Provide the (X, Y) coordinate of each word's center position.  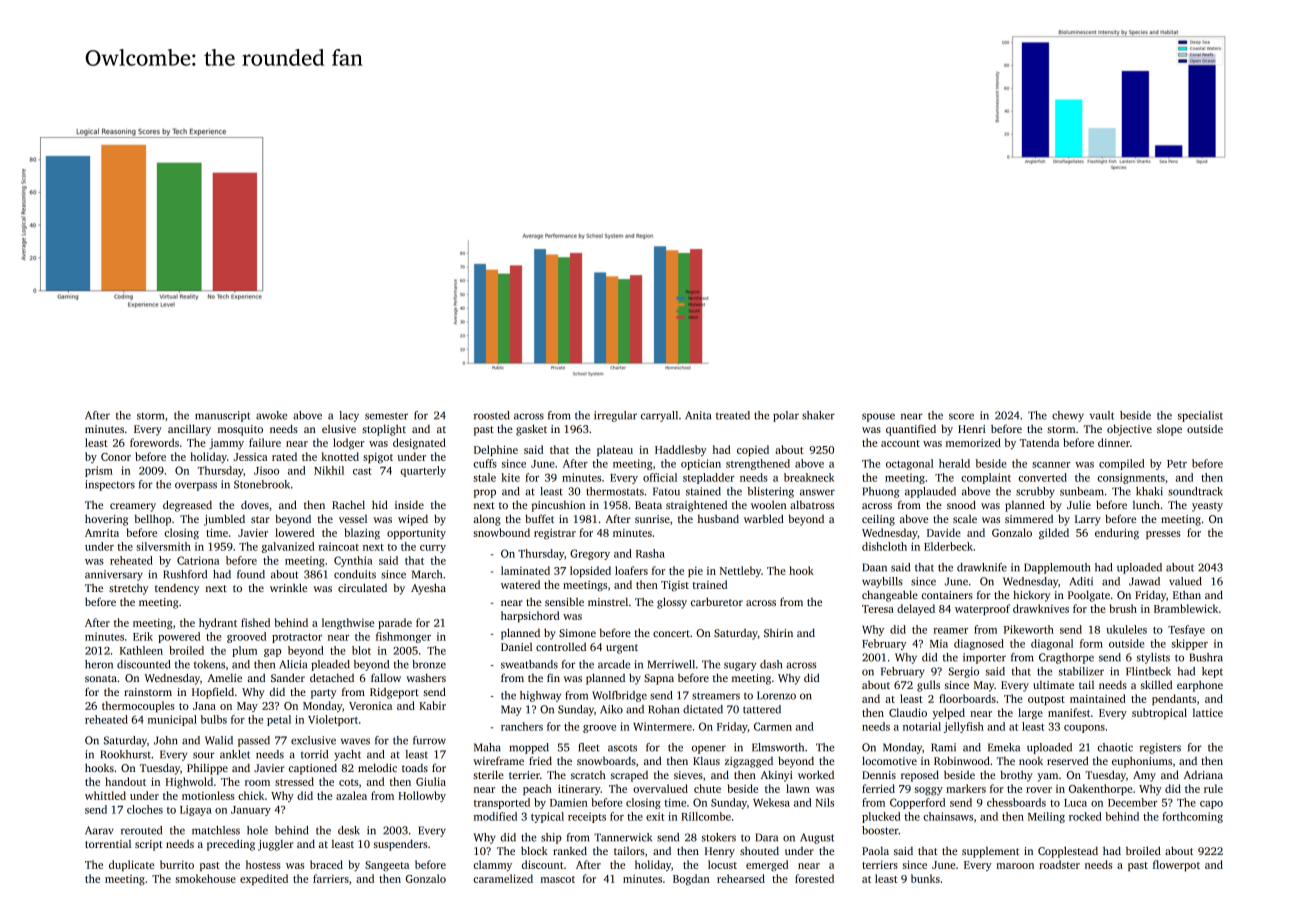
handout (125, 781)
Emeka (1004, 747)
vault (1102, 415)
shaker (818, 415)
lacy (349, 416)
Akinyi (777, 776)
